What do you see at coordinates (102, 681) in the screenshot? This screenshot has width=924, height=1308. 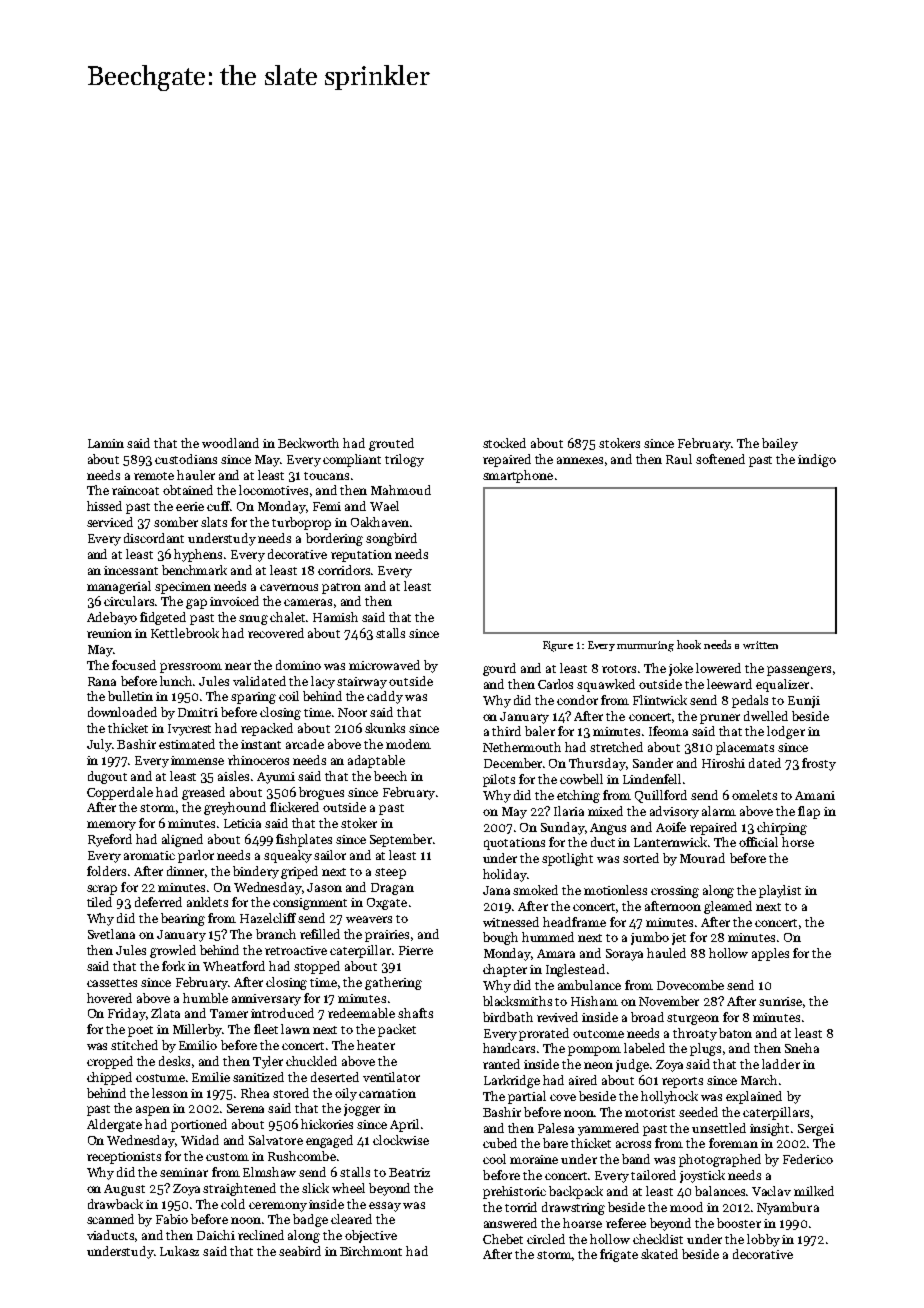 I see `Rana` at bounding box center [102, 681].
